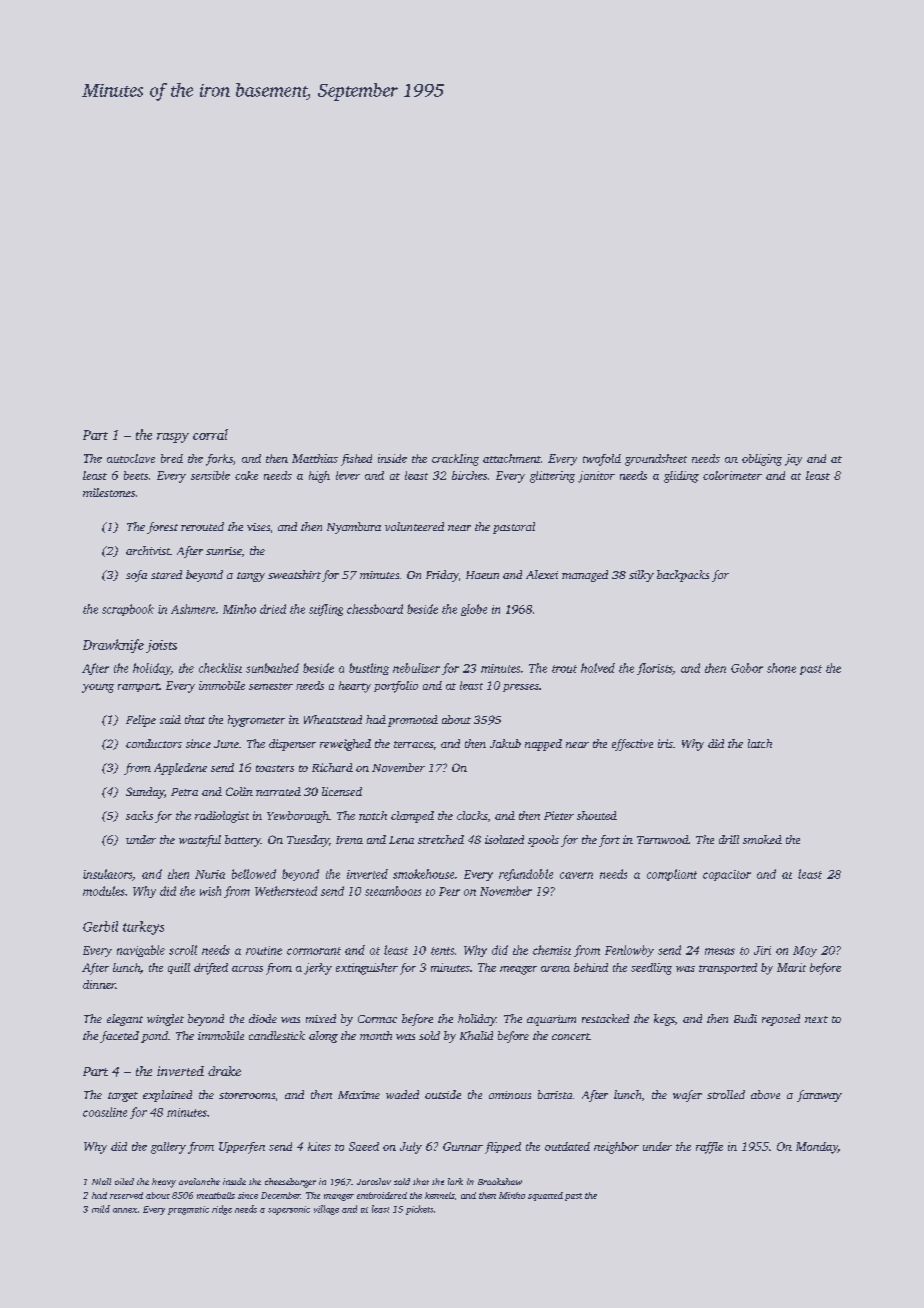 Image resolution: width=924 pixels, height=1308 pixels. What do you see at coordinates (246, 475) in the page?
I see `cake` at bounding box center [246, 475].
